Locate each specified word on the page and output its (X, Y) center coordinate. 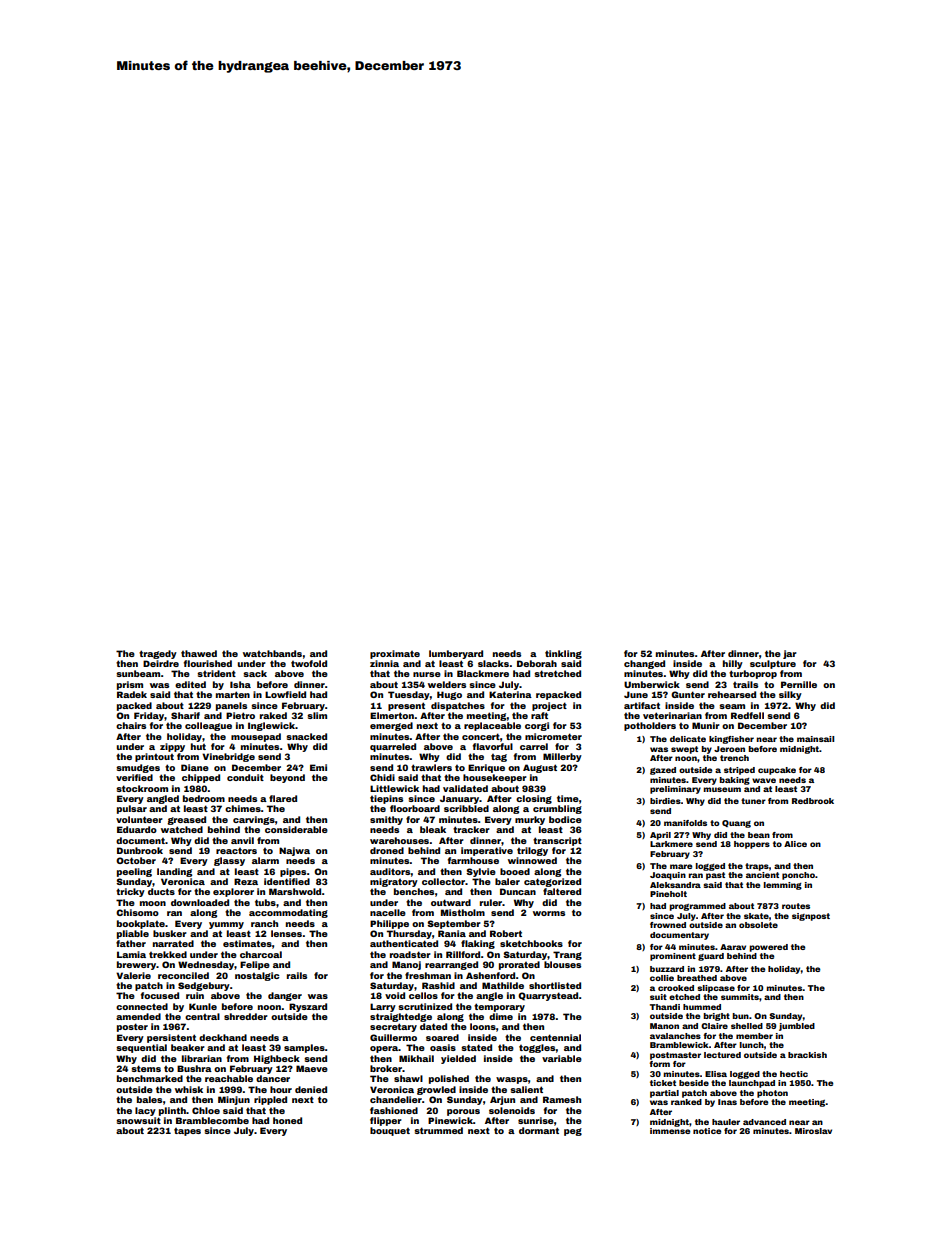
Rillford (463, 954)
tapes (187, 1132)
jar (790, 654)
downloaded (200, 902)
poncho (798, 876)
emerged (391, 726)
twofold (309, 663)
